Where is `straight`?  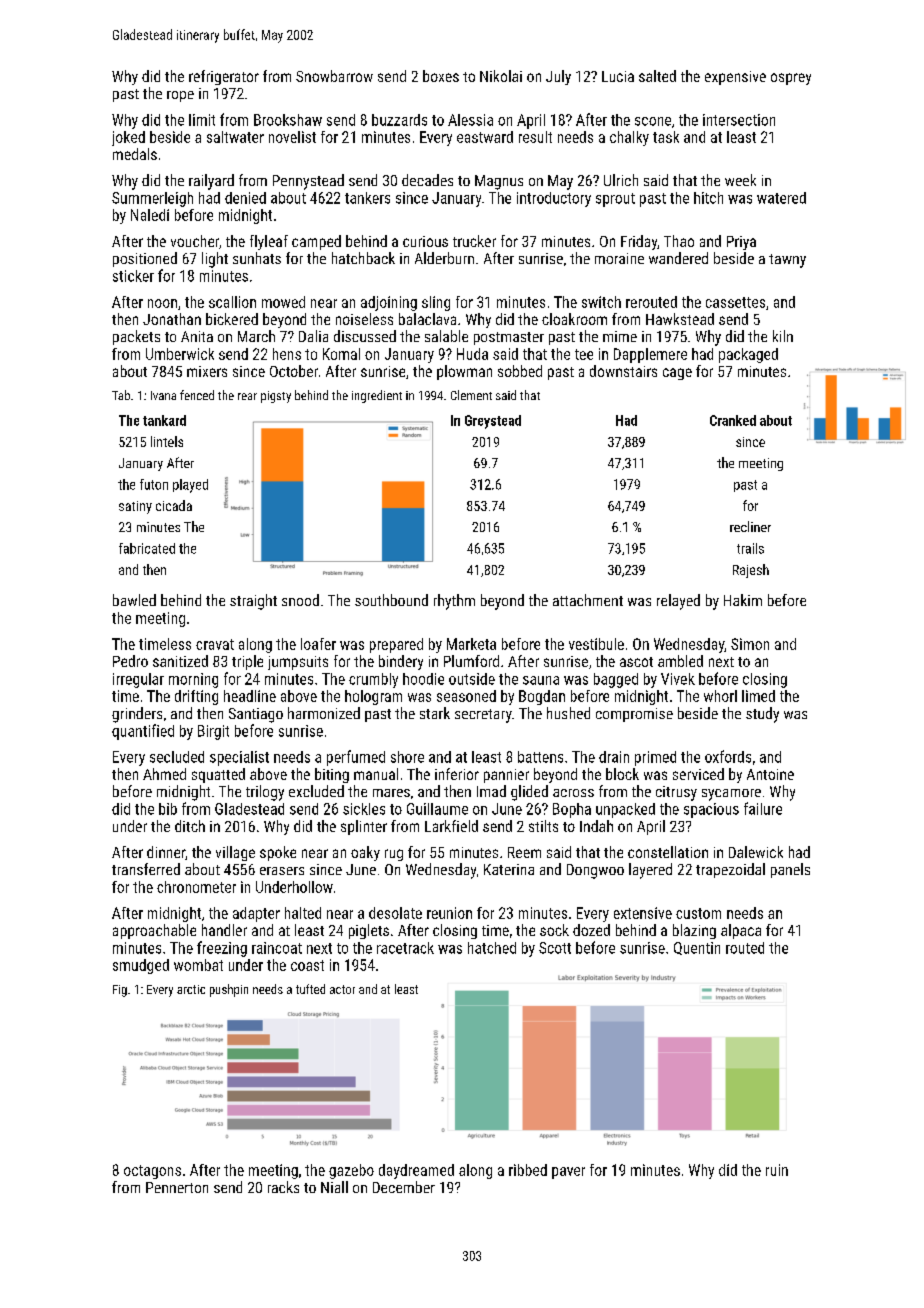 straight is located at coordinates (253, 602).
